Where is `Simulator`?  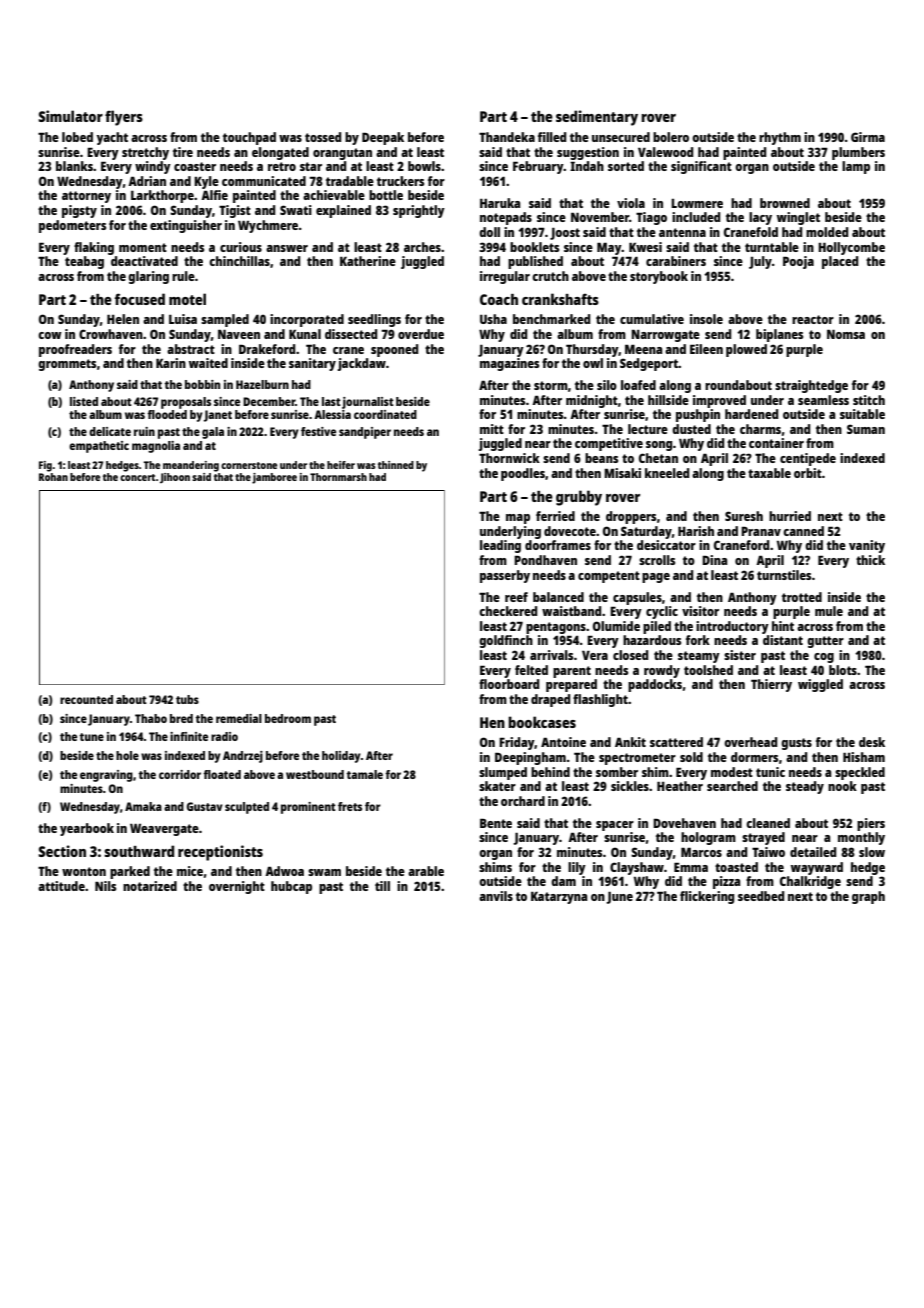
Simulator is located at coordinates (70, 116).
